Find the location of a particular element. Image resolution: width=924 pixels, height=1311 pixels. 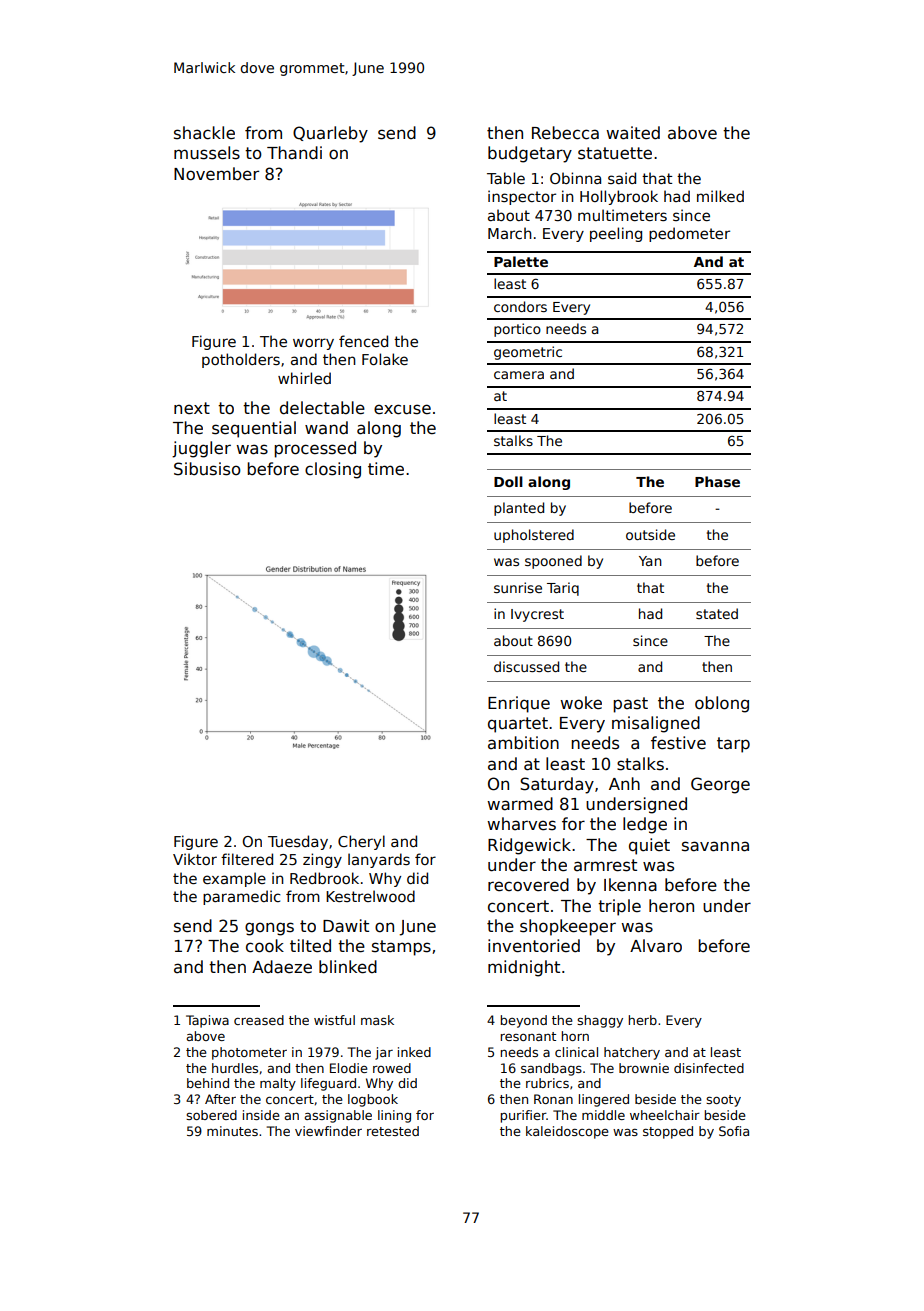

inspector is located at coordinates (522, 197).
